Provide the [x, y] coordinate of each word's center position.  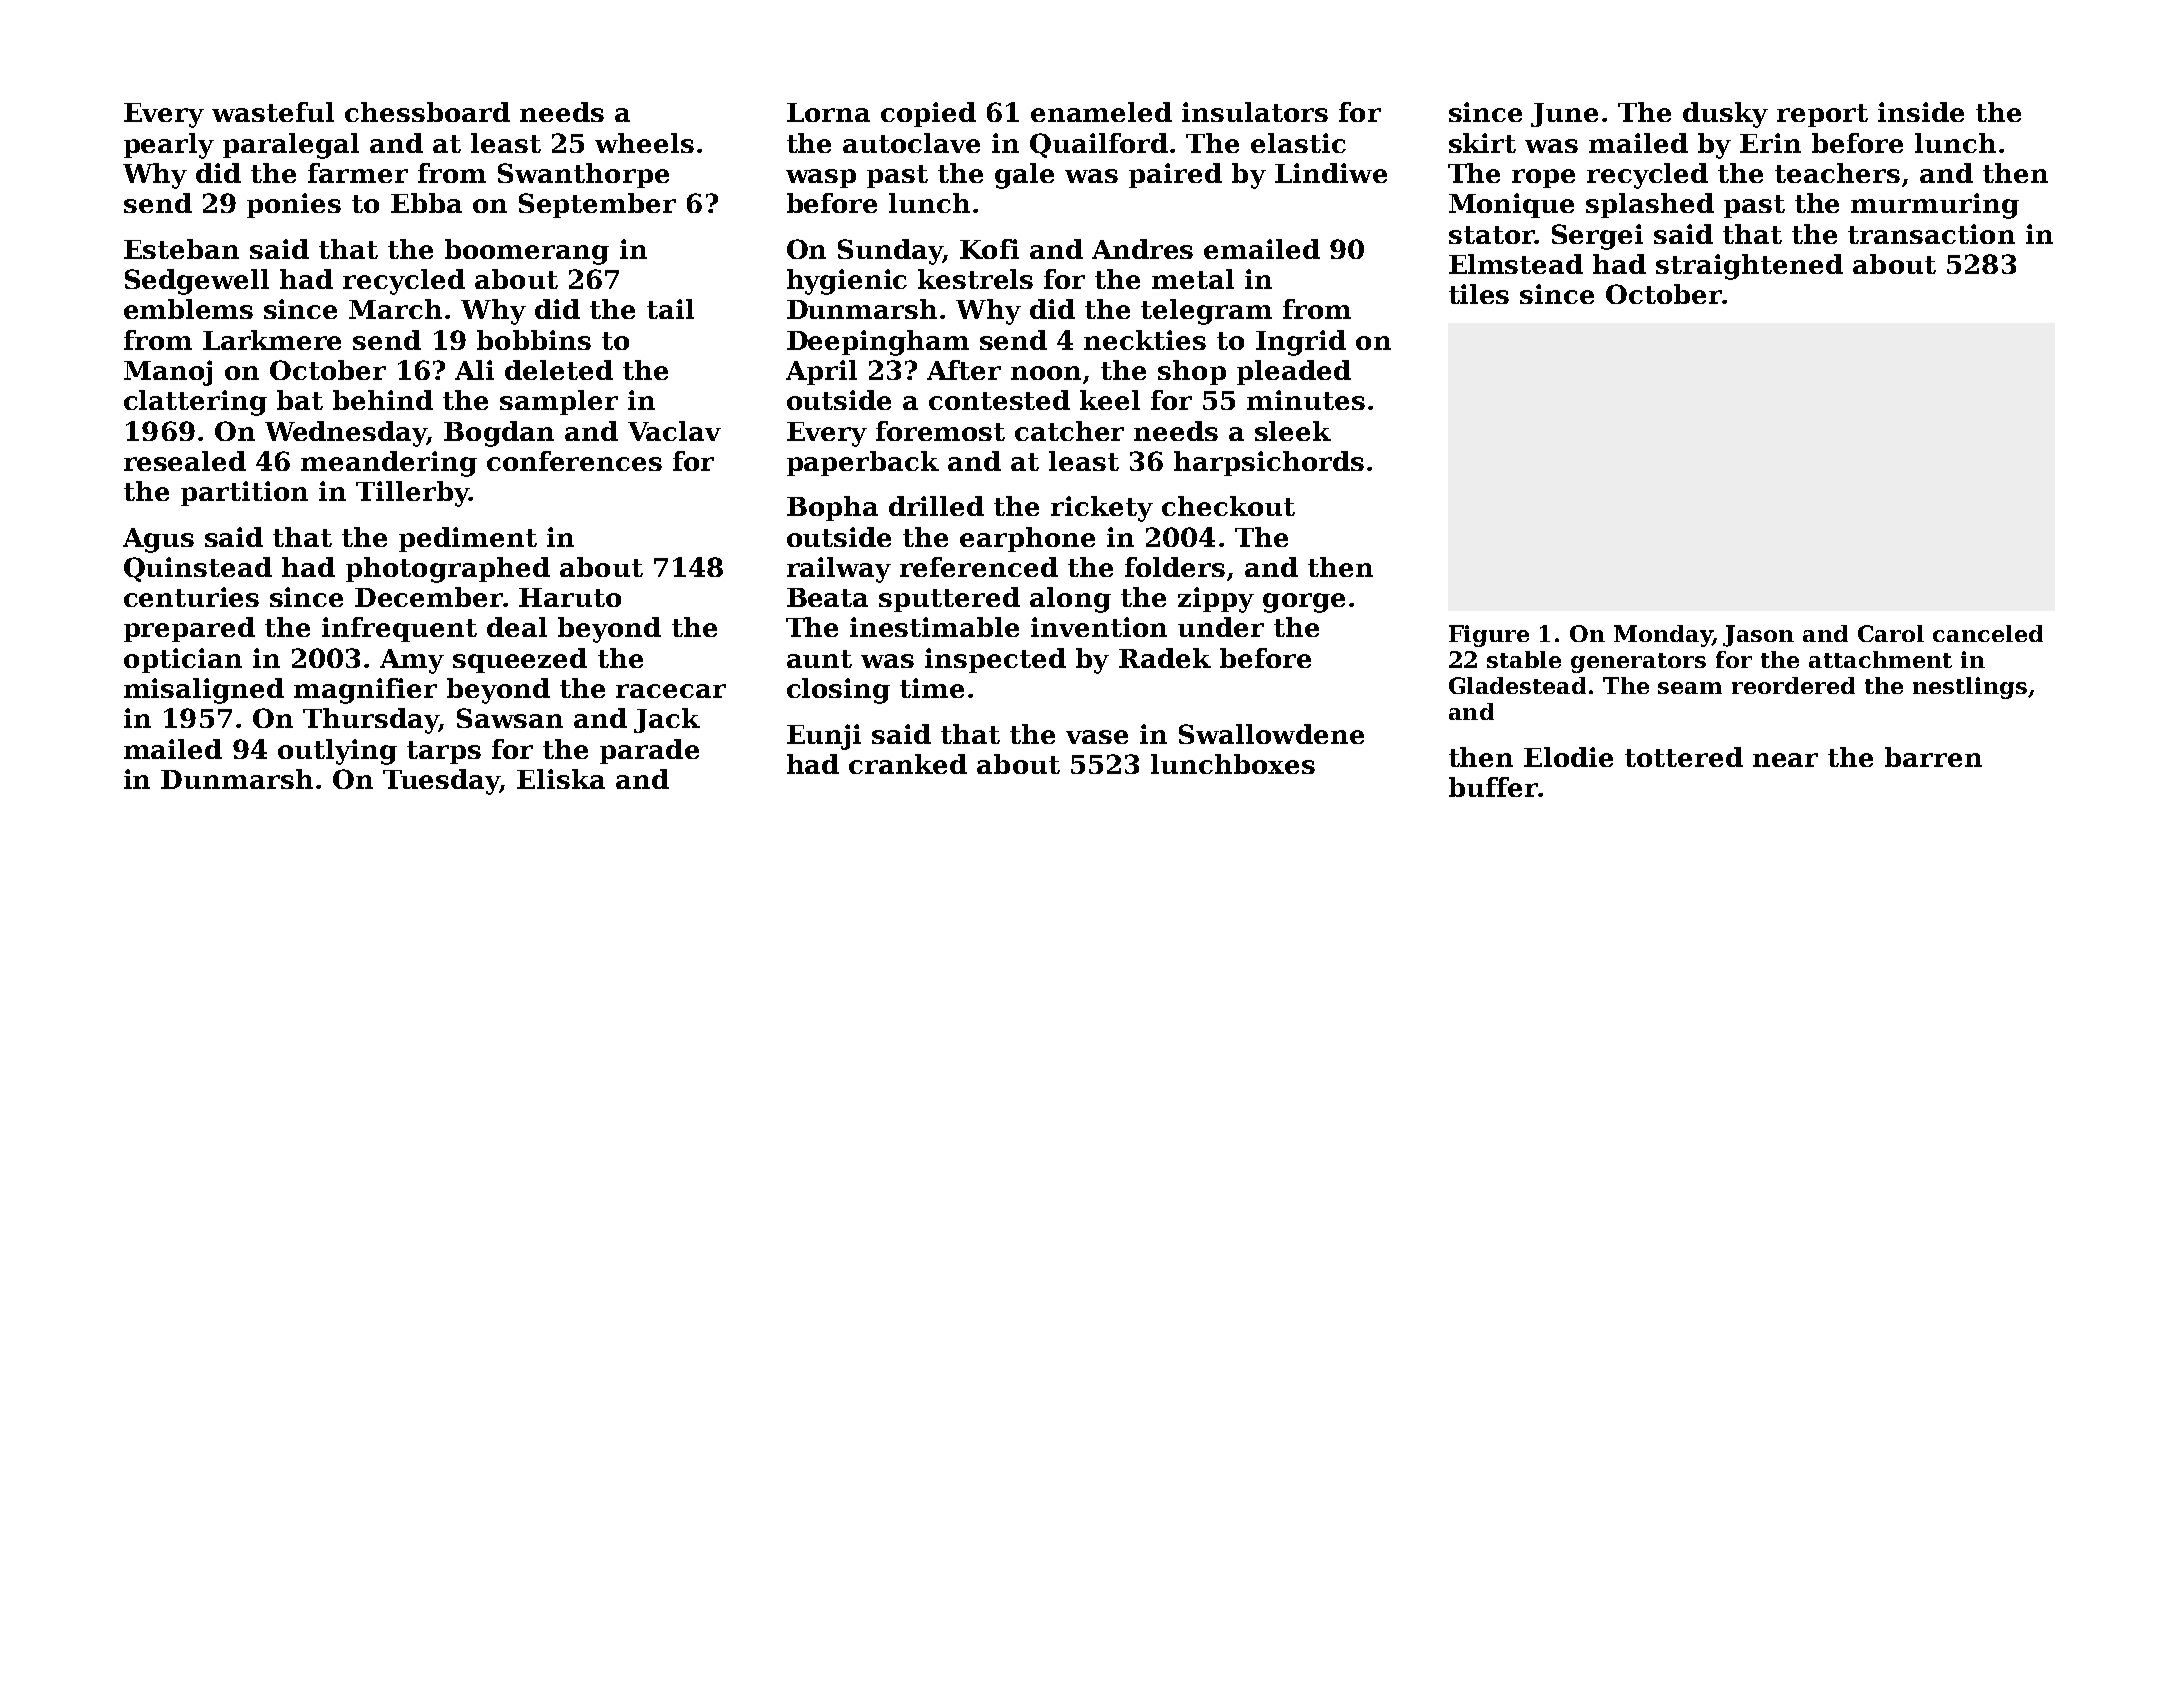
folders [1175, 567]
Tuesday [441, 782]
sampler [559, 402]
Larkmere [272, 340]
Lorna [828, 112]
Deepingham [878, 343]
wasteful [273, 112]
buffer [1493, 787]
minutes [1306, 400]
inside [1921, 112]
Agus [158, 540]
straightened [1749, 267]
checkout [1228, 506]
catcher [1069, 431]
